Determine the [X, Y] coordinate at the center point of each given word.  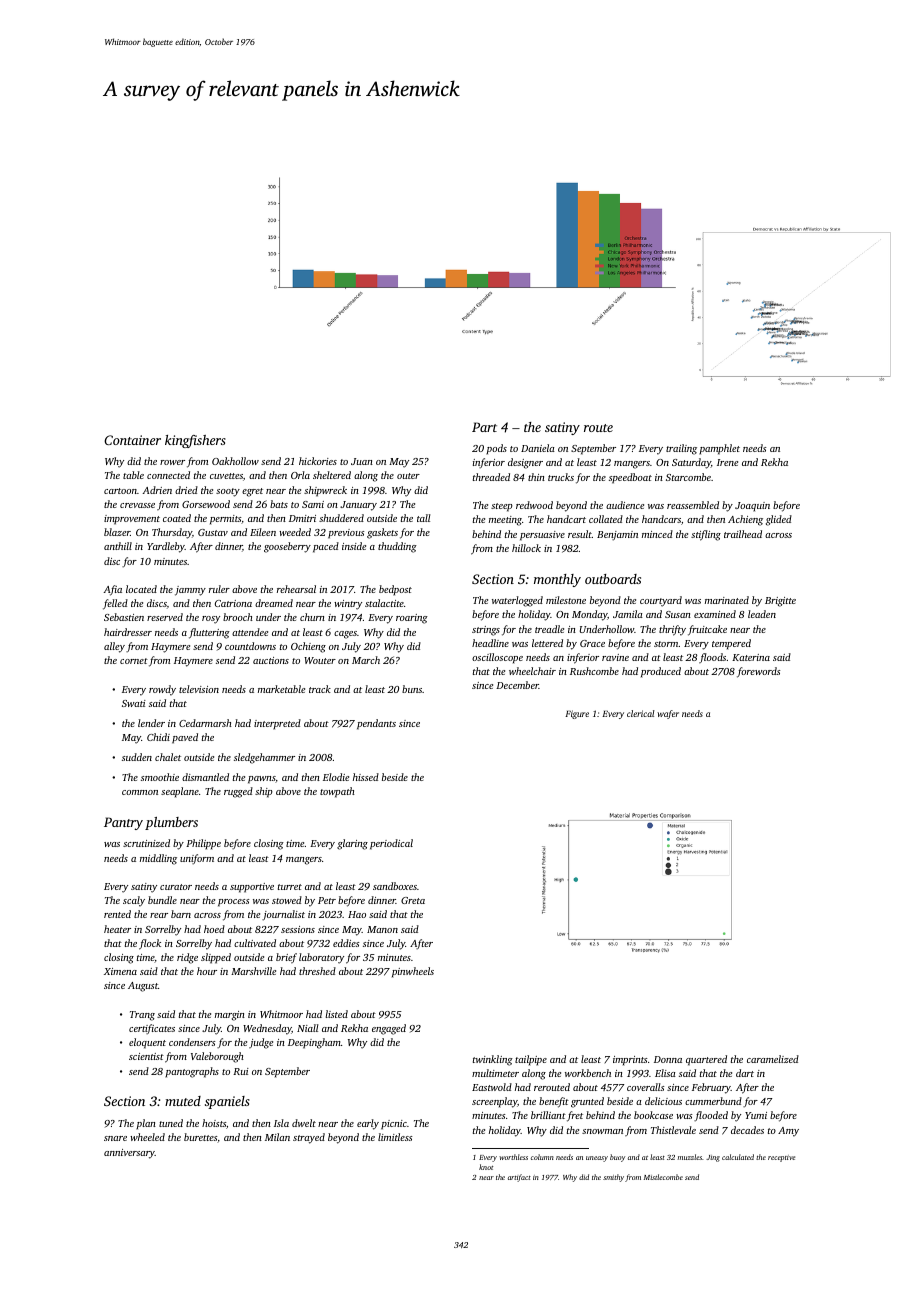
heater [117, 929]
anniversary [129, 1154]
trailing [681, 449]
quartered [706, 1060]
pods [496, 449]
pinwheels [413, 972]
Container [132, 440]
